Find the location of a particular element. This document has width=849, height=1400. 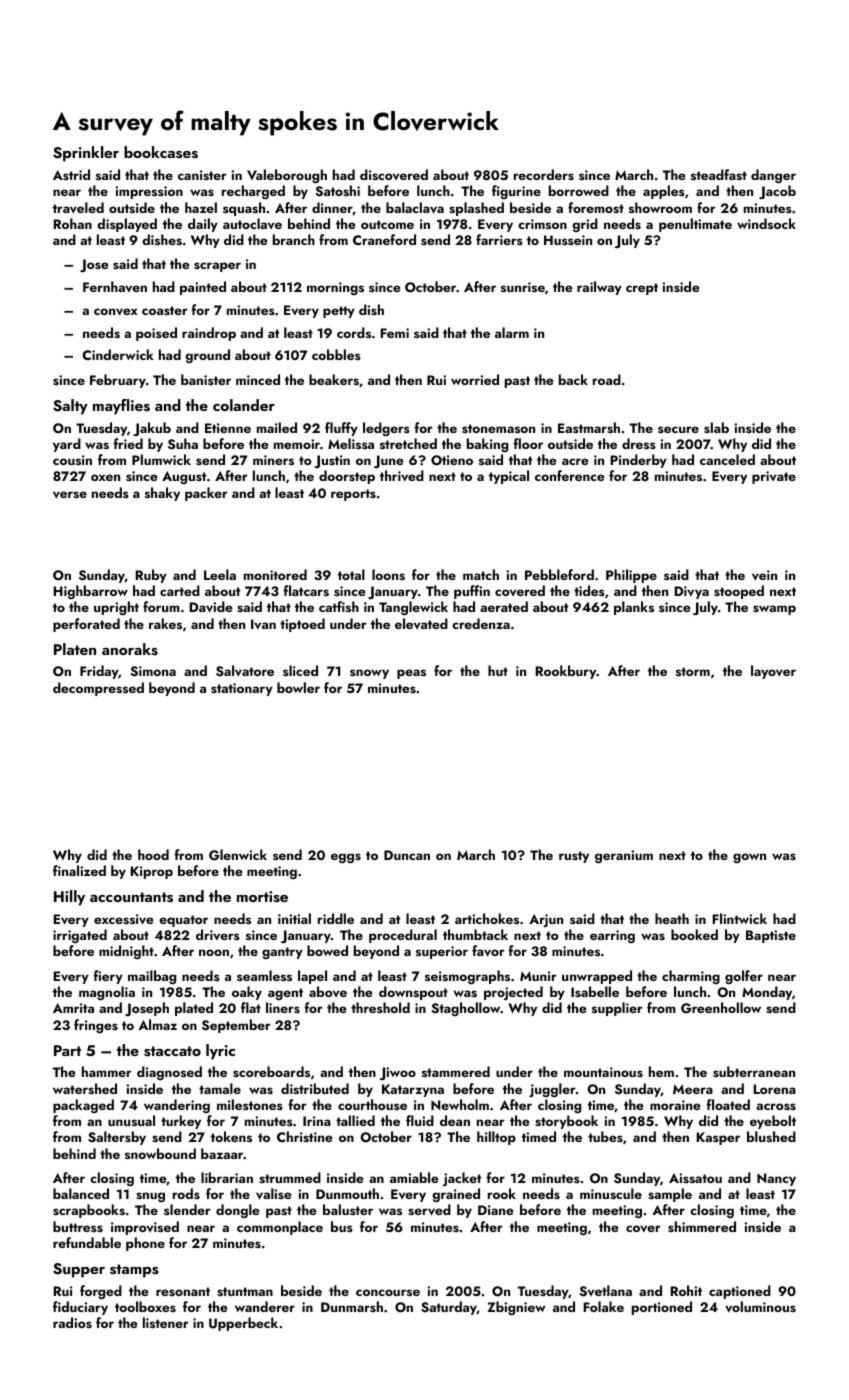

planks is located at coordinates (634, 608).
